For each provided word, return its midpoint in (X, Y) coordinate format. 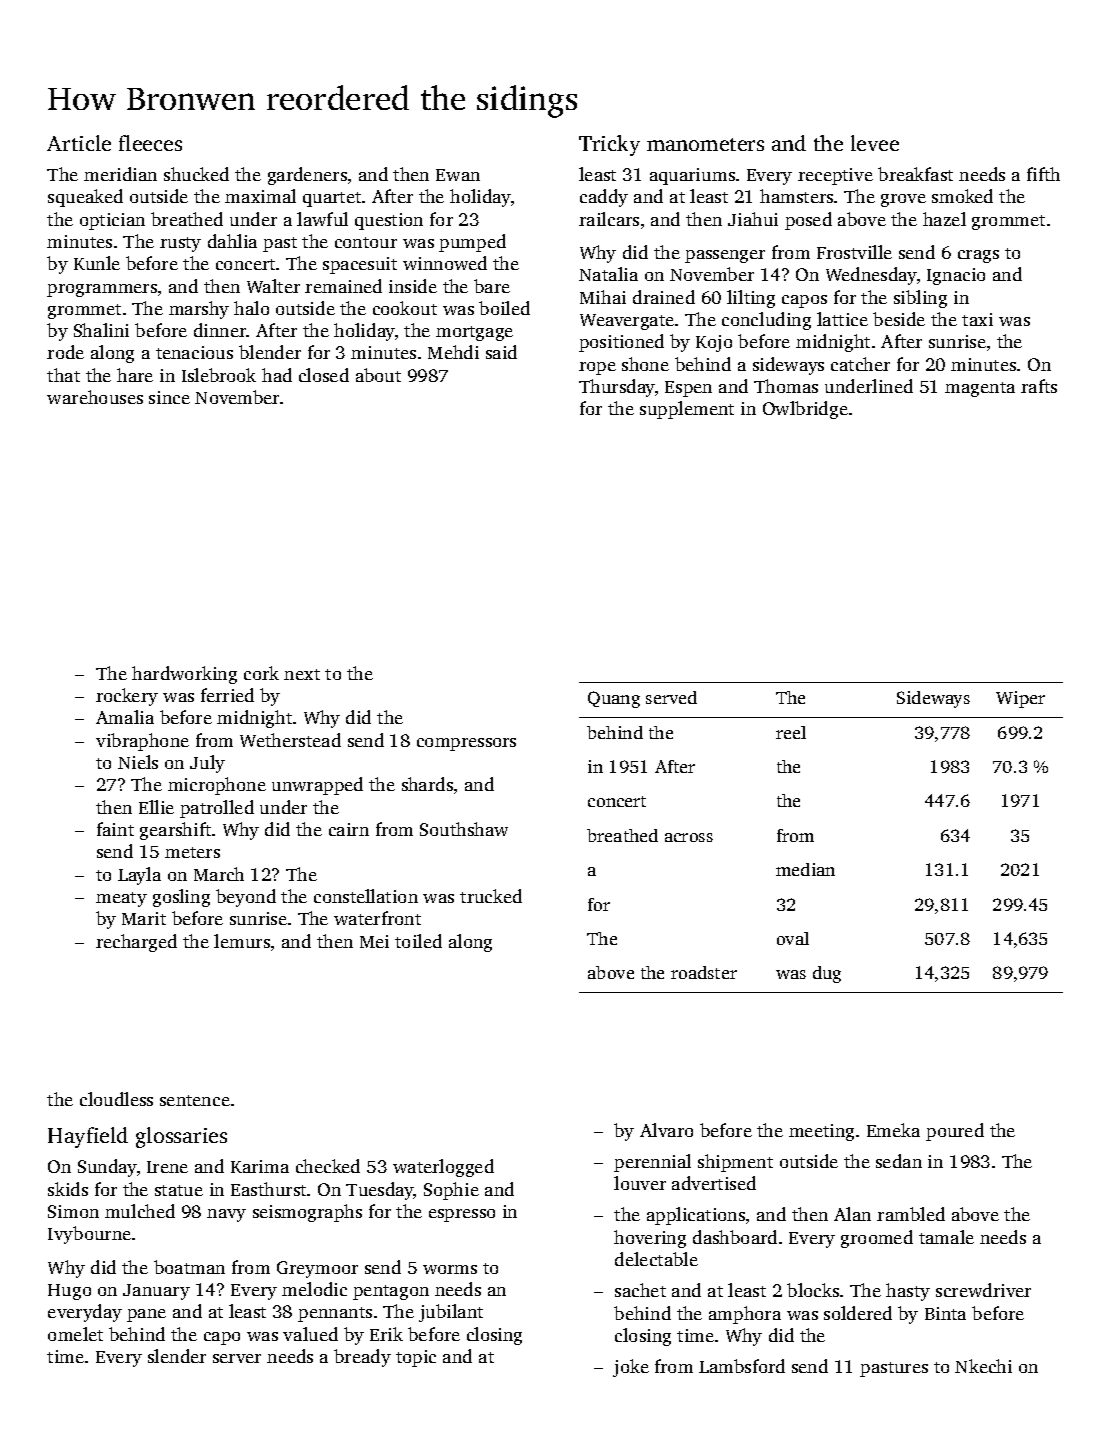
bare (492, 286)
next (302, 674)
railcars (609, 219)
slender (177, 1356)
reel (791, 732)
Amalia (125, 717)
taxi (977, 319)
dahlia (232, 241)
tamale (946, 1237)
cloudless (116, 1099)
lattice (842, 319)
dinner (220, 330)
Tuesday (380, 1191)
